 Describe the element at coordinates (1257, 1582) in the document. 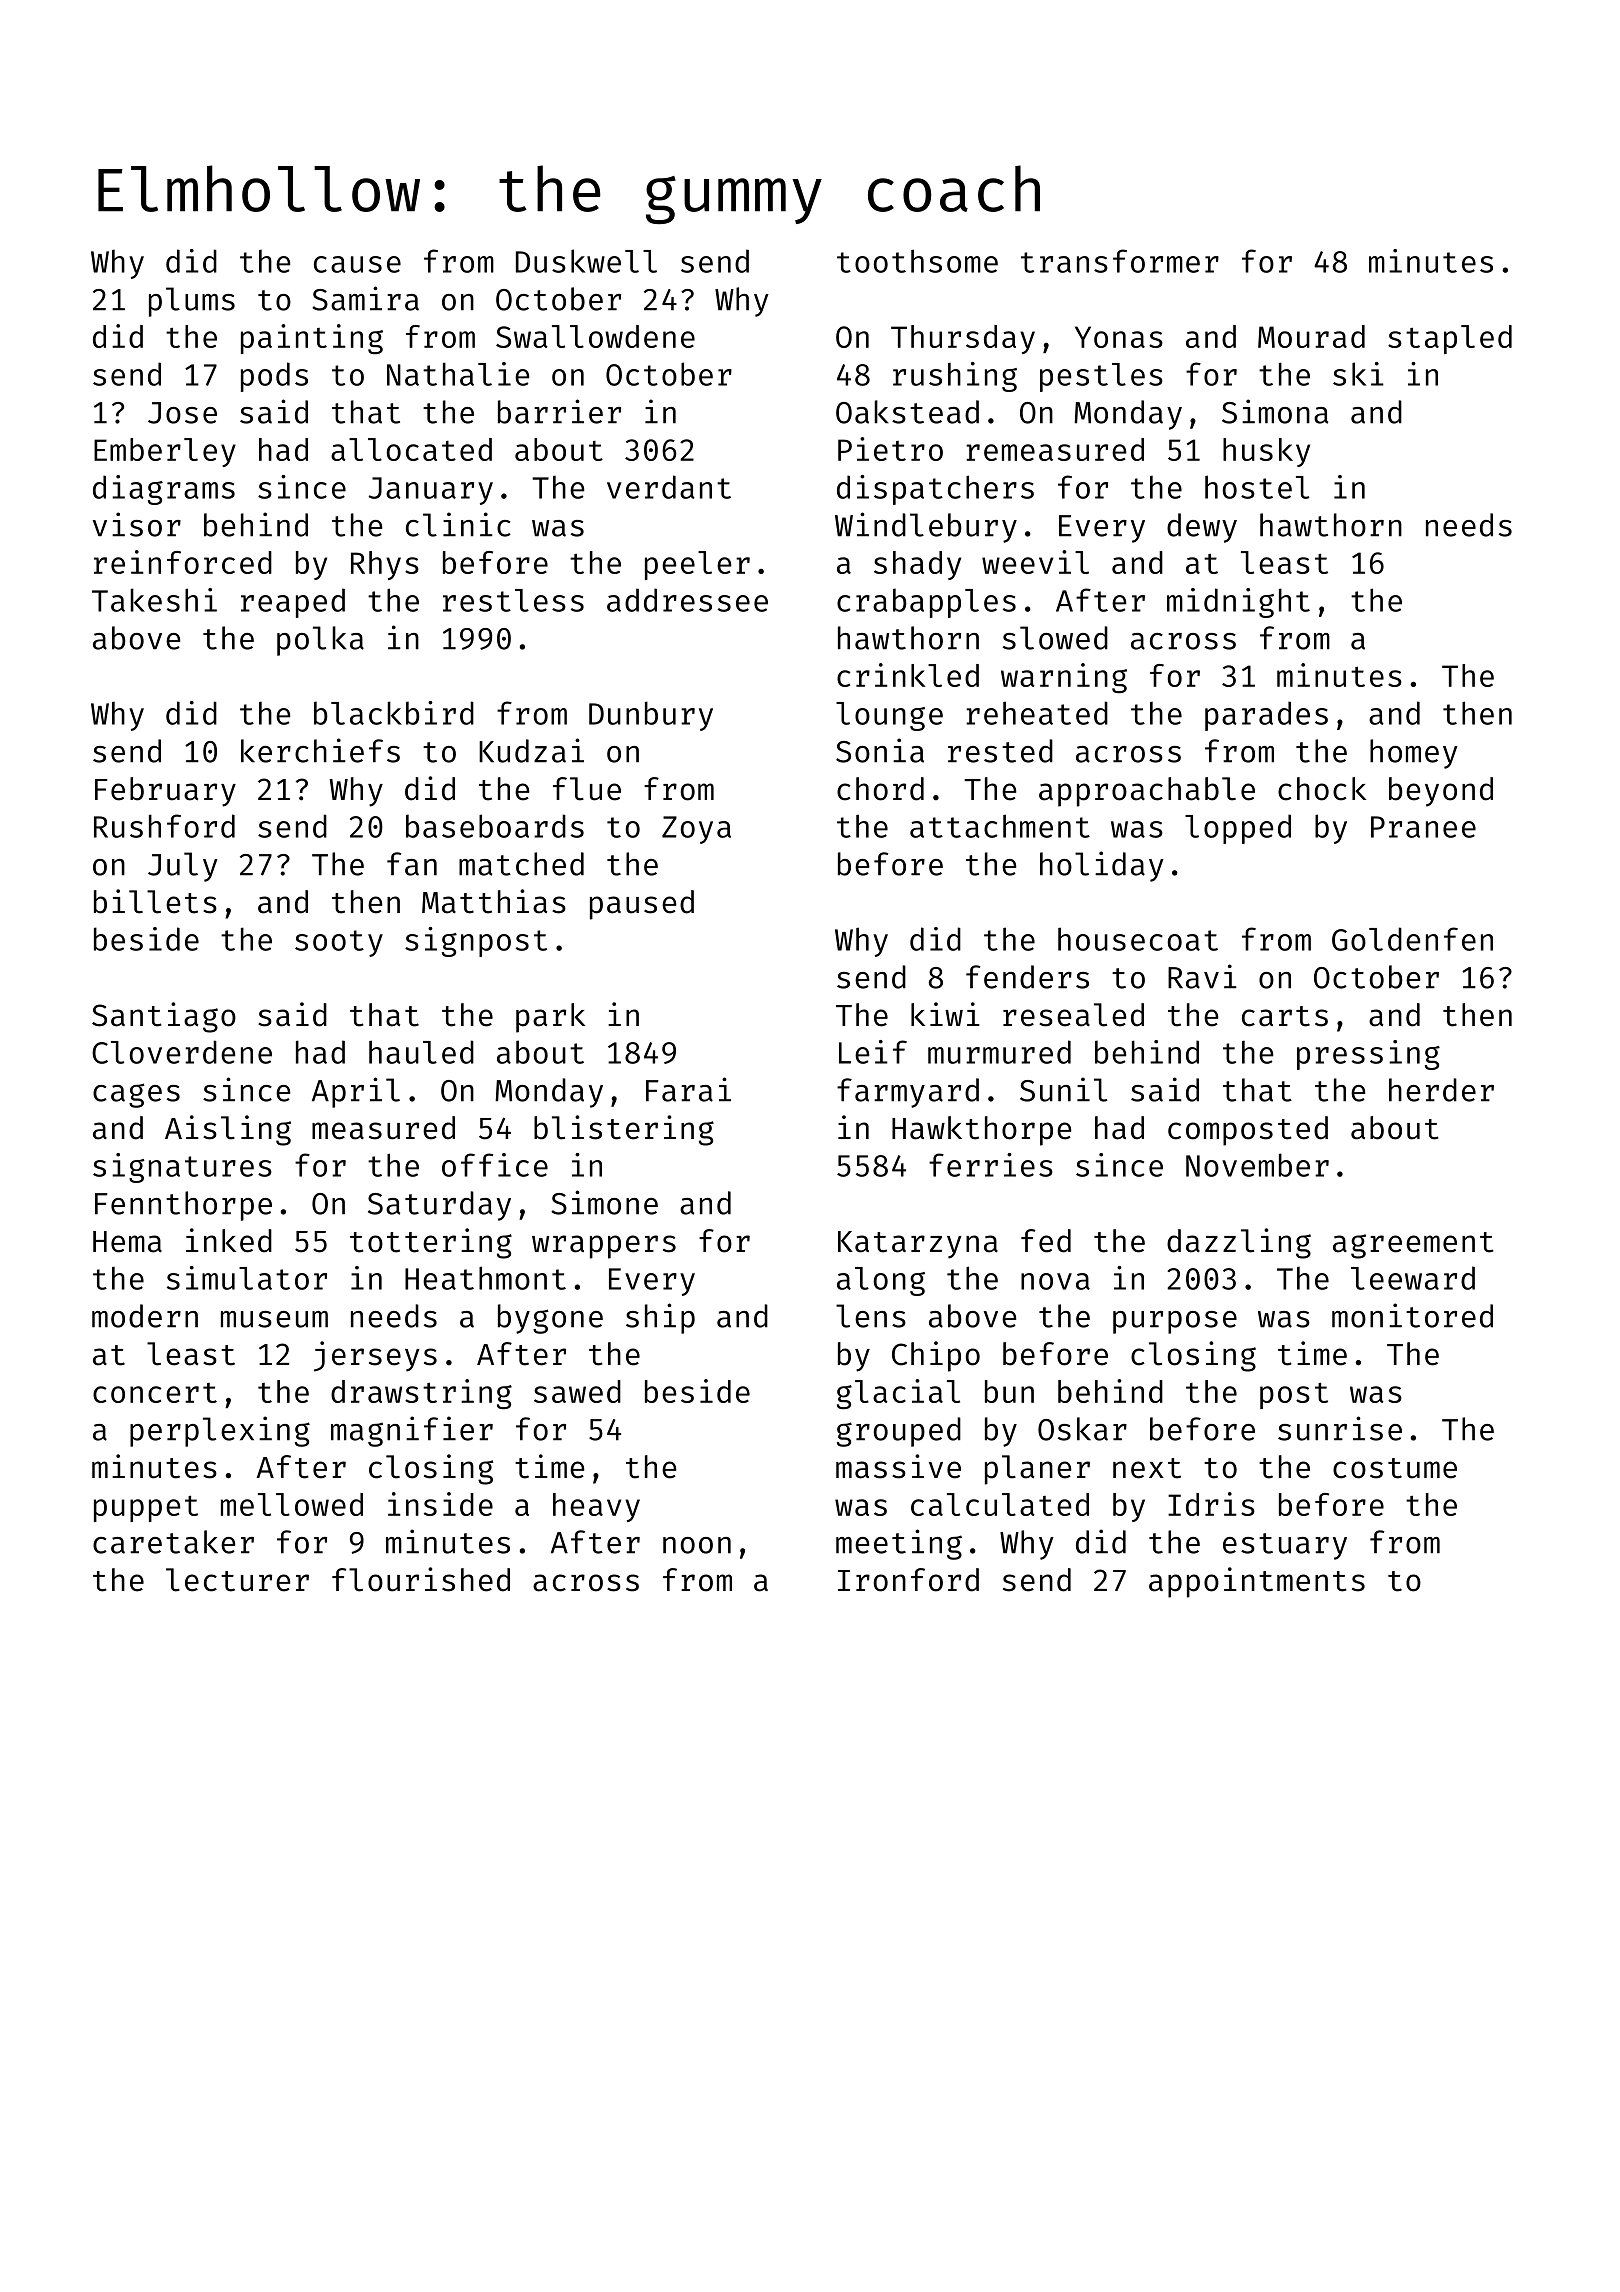

I see `appointments` at that location.
